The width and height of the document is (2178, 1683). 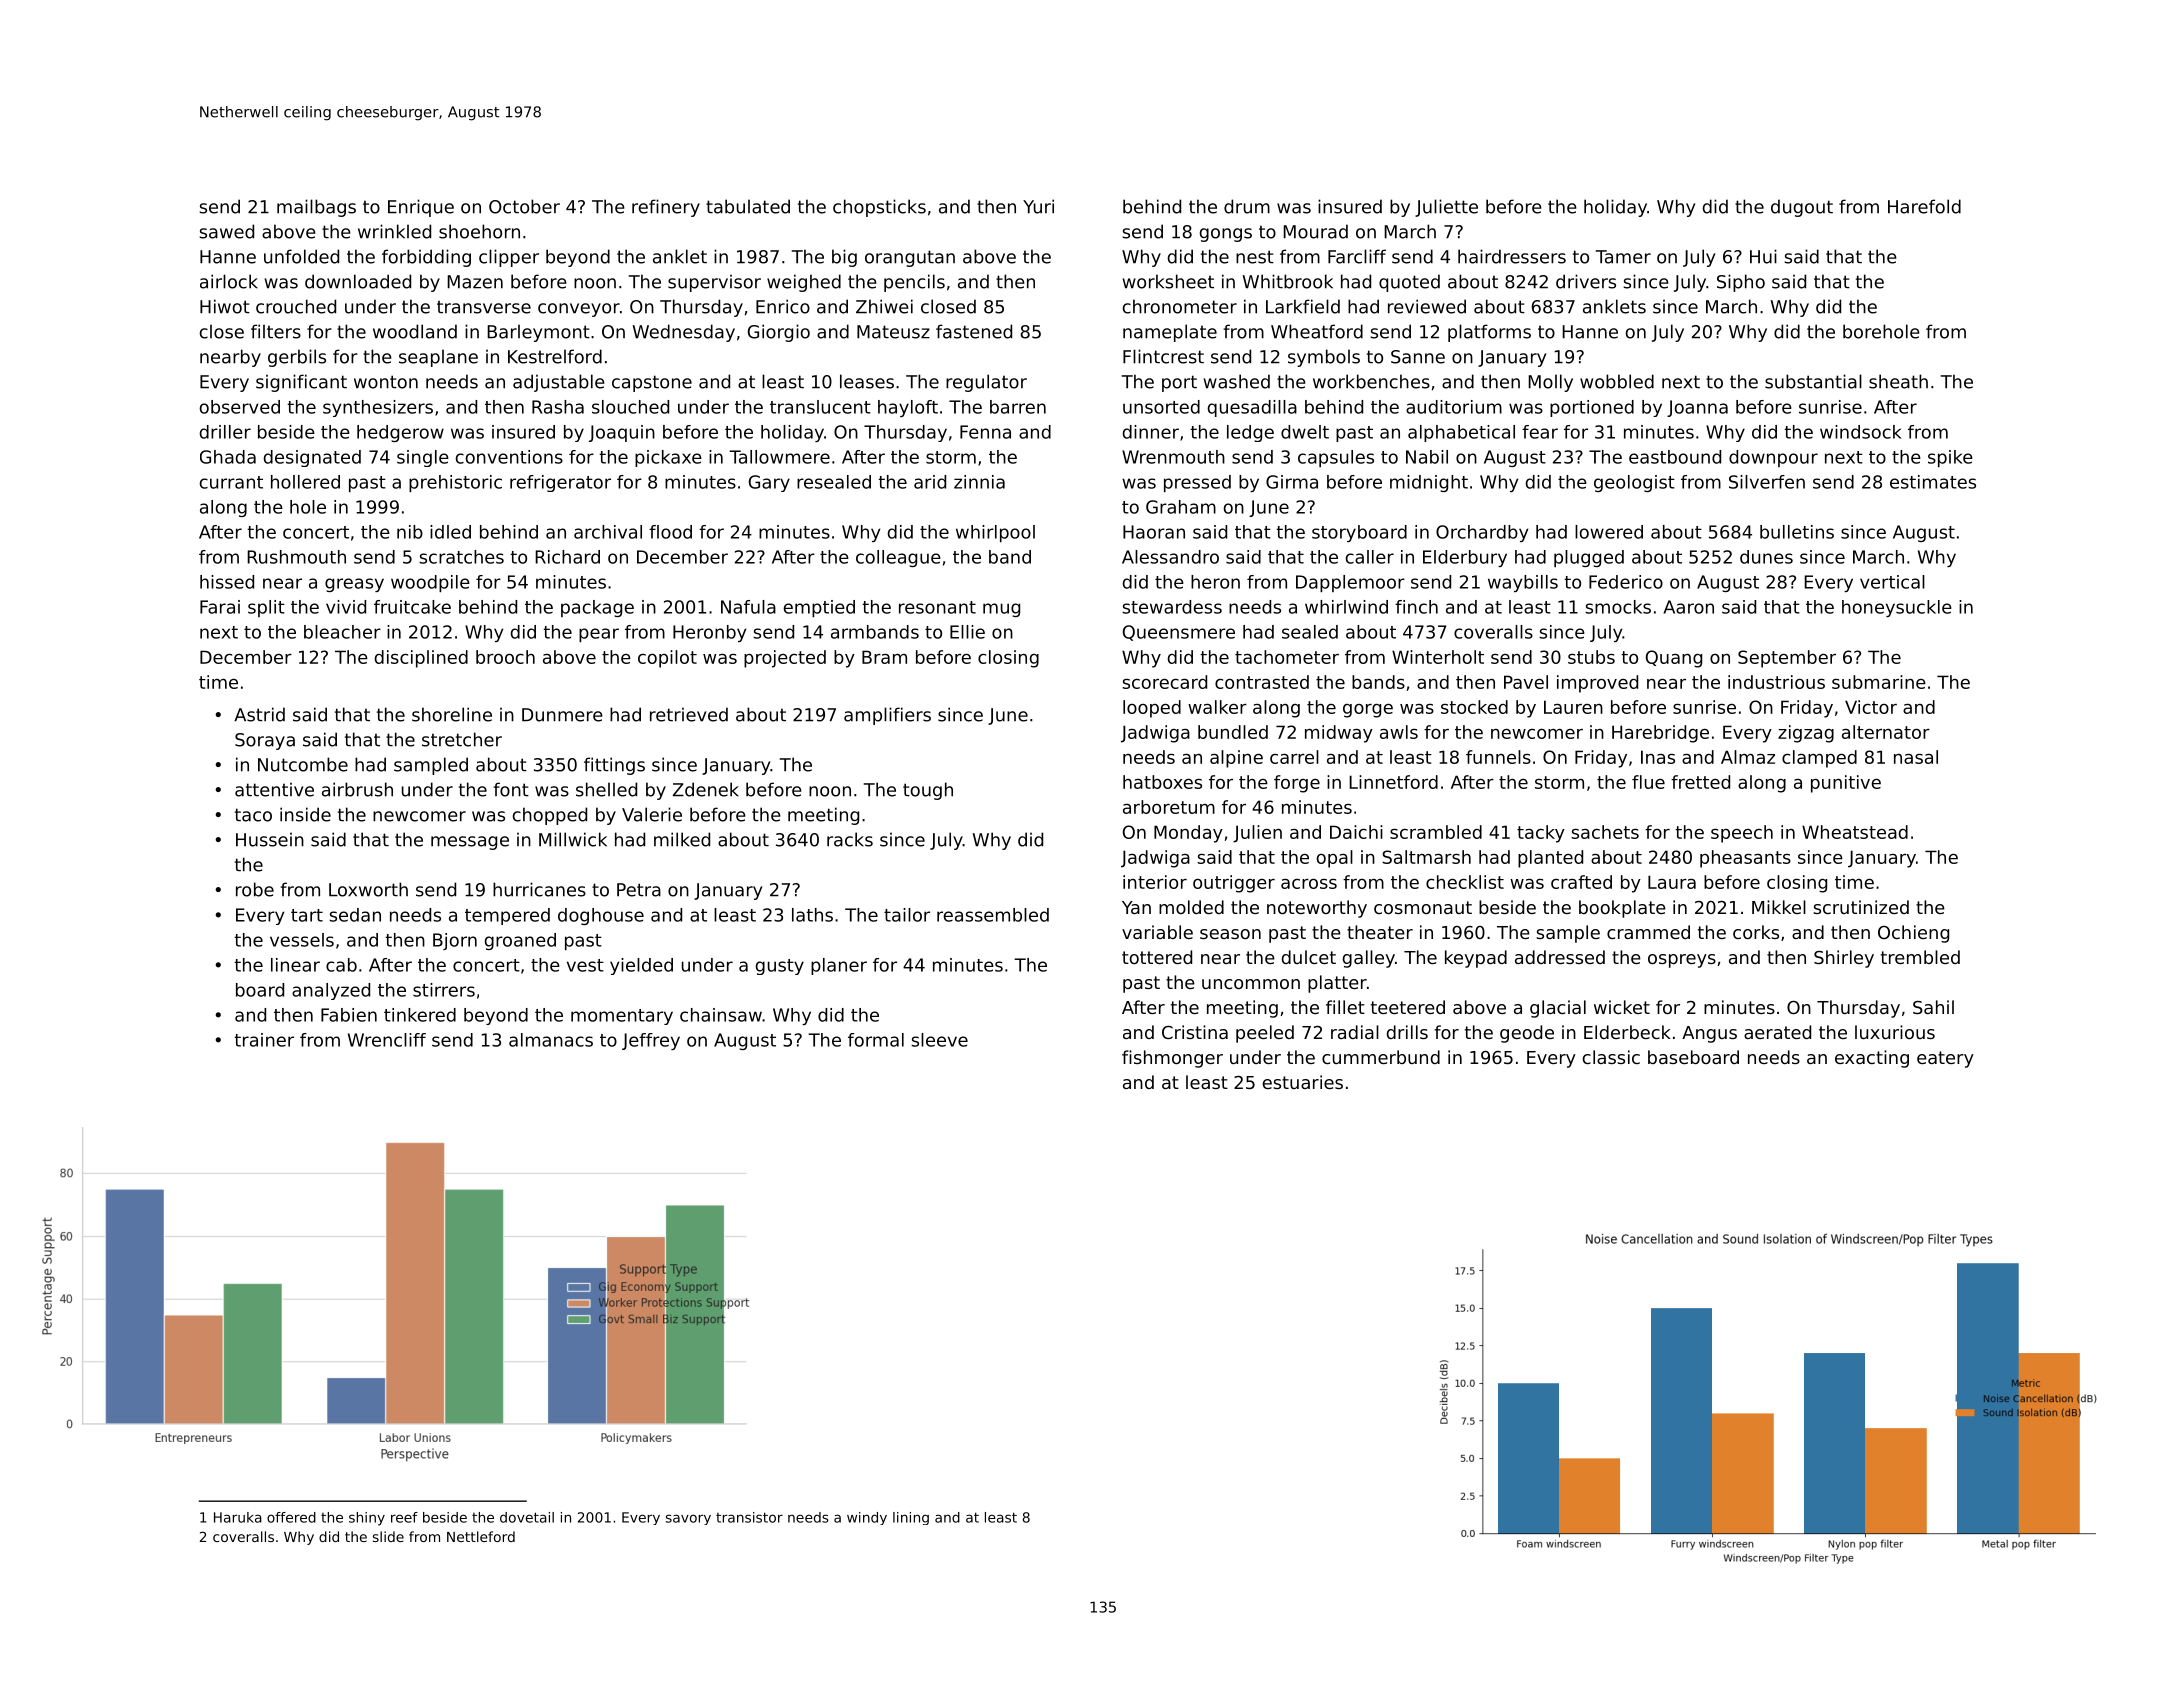 I want to click on windy, so click(x=867, y=1518).
